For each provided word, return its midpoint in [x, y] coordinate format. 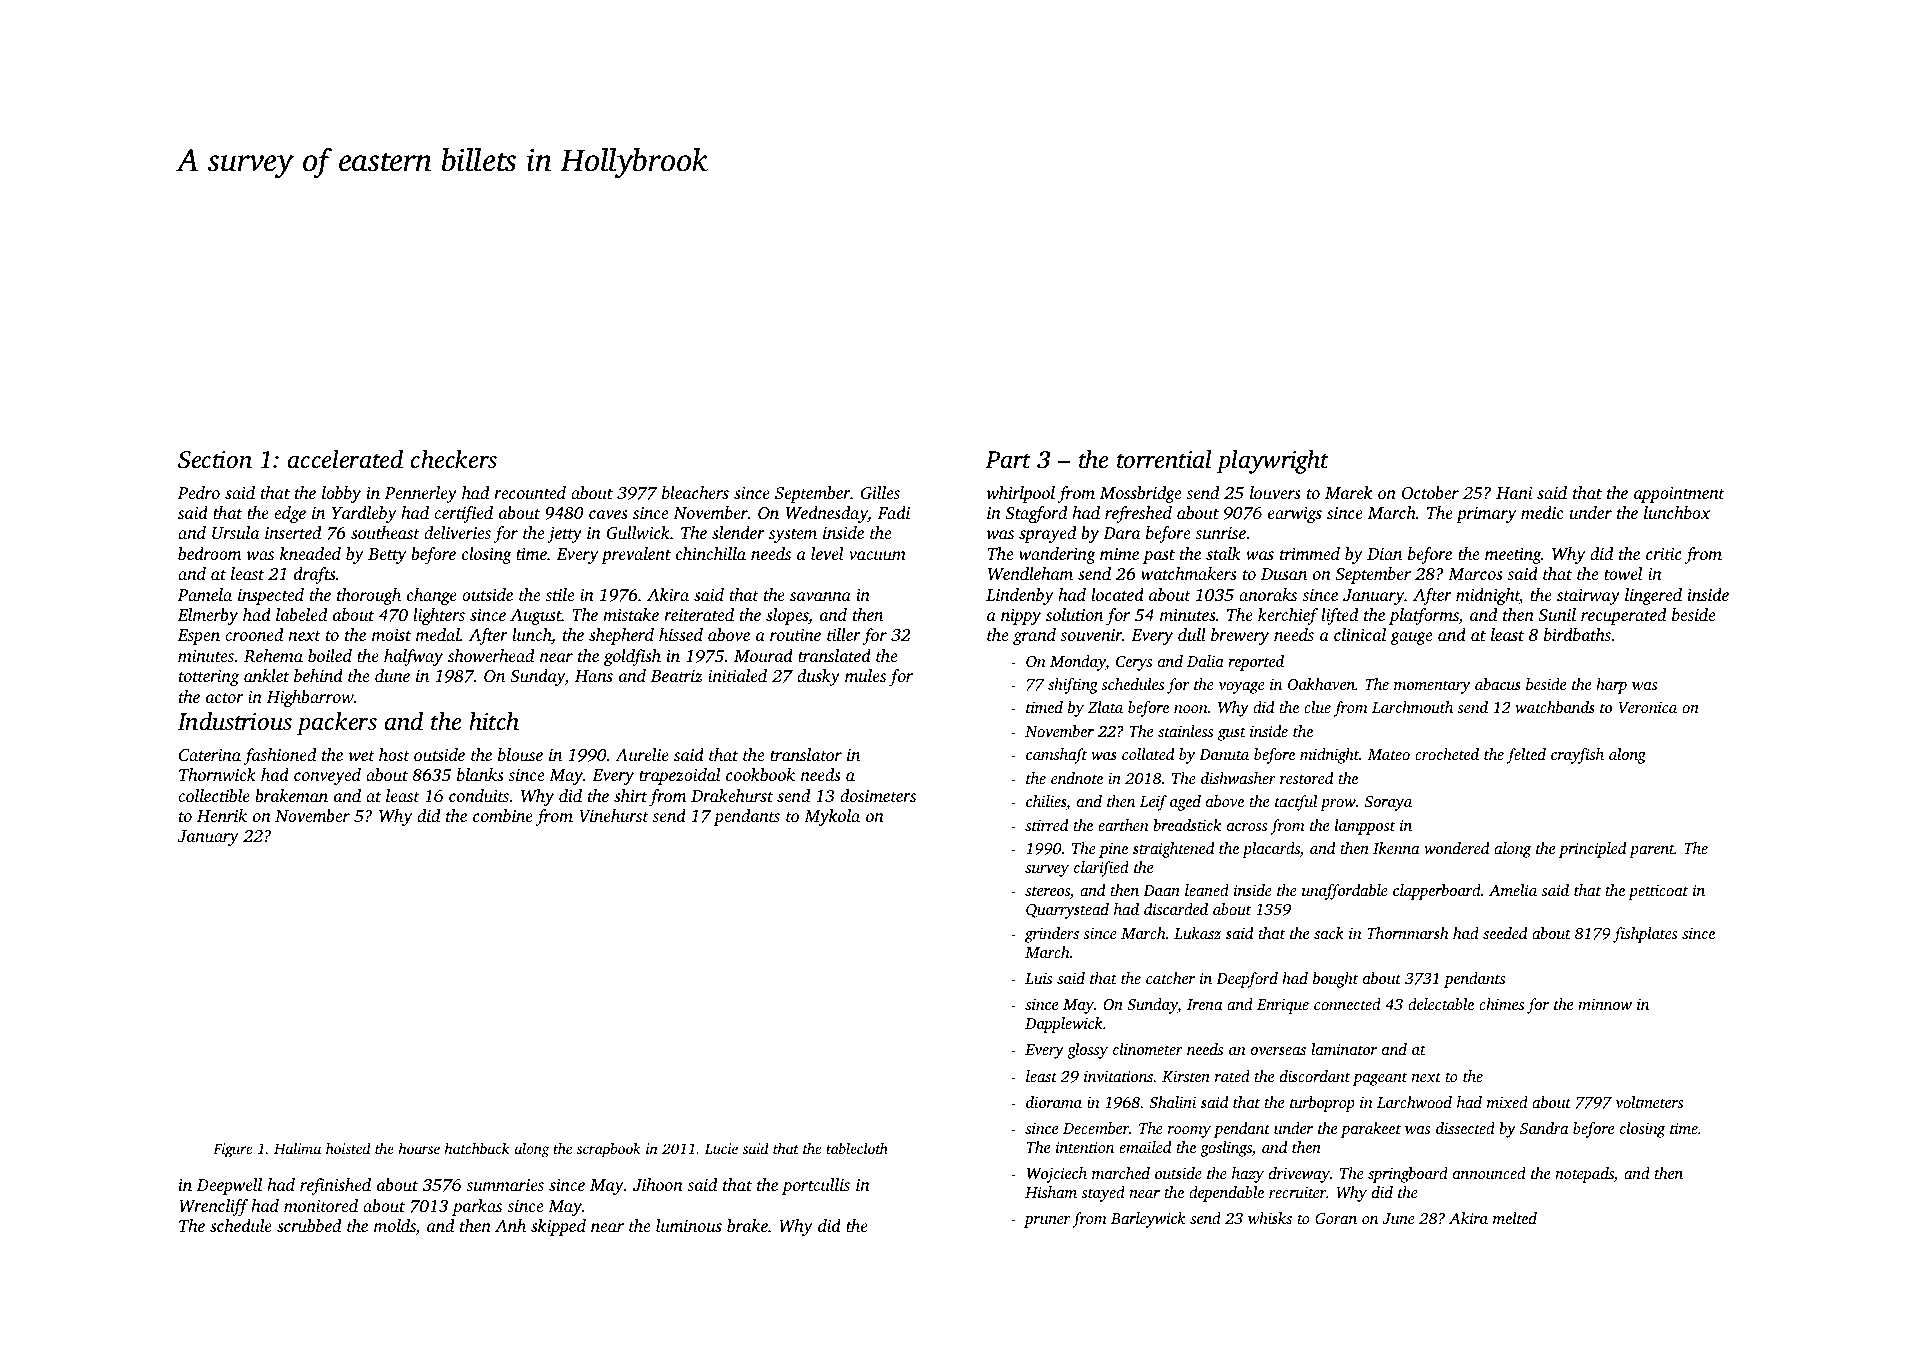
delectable [1441, 1004]
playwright [1273, 462]
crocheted [1447, 754]
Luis [1038, 978]
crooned [254, 634]
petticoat [1658, 892]
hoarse [419, 1148]
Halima [297, 1148]
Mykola [832, 817]
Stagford [1036, 514]
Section [215, 460]
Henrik [222, 815]
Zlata [1105, 707]
